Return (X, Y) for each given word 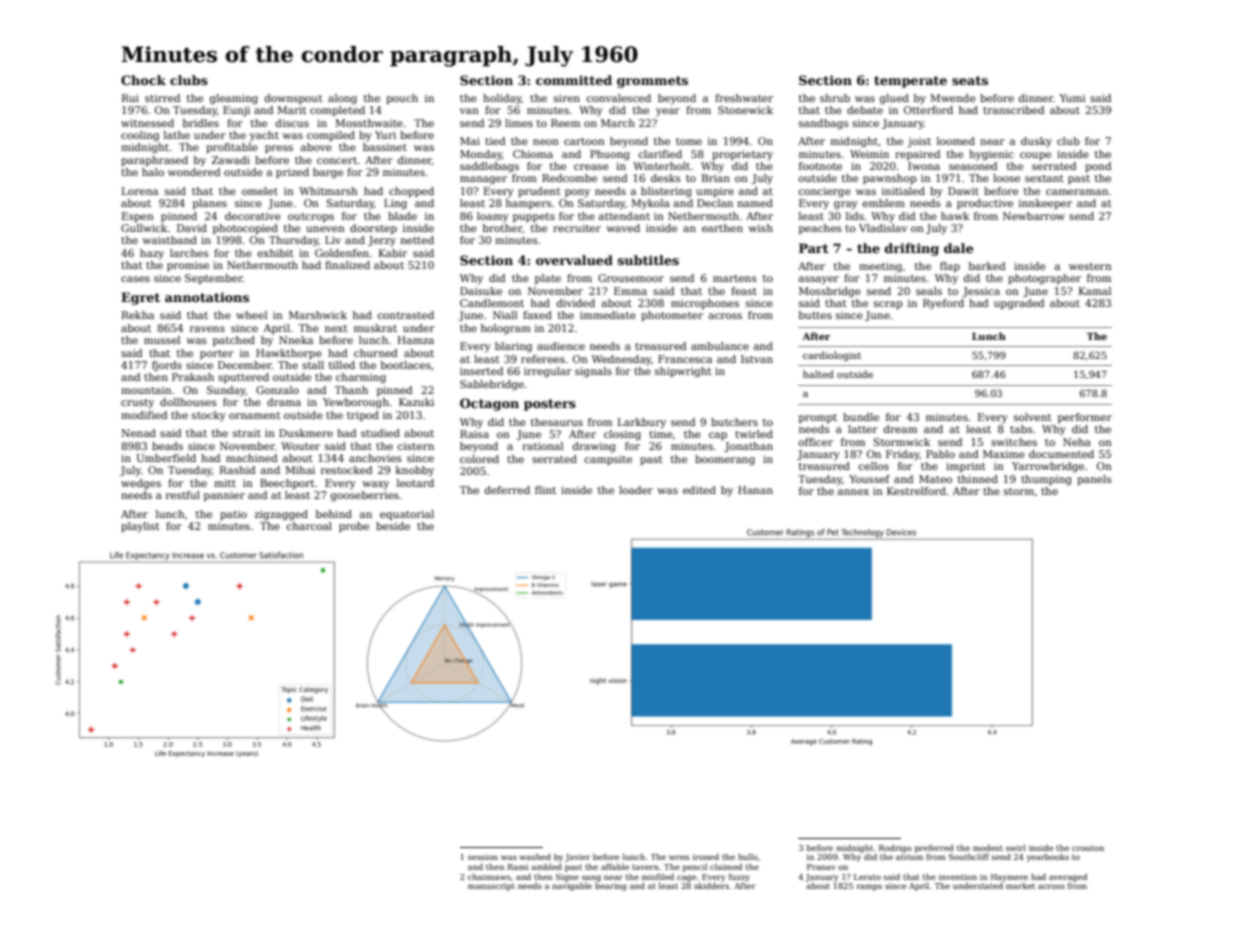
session (483, 857)
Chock (143, 80)
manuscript (491, 887)
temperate (910, 82)
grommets (652, 82)
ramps (869, 887)
